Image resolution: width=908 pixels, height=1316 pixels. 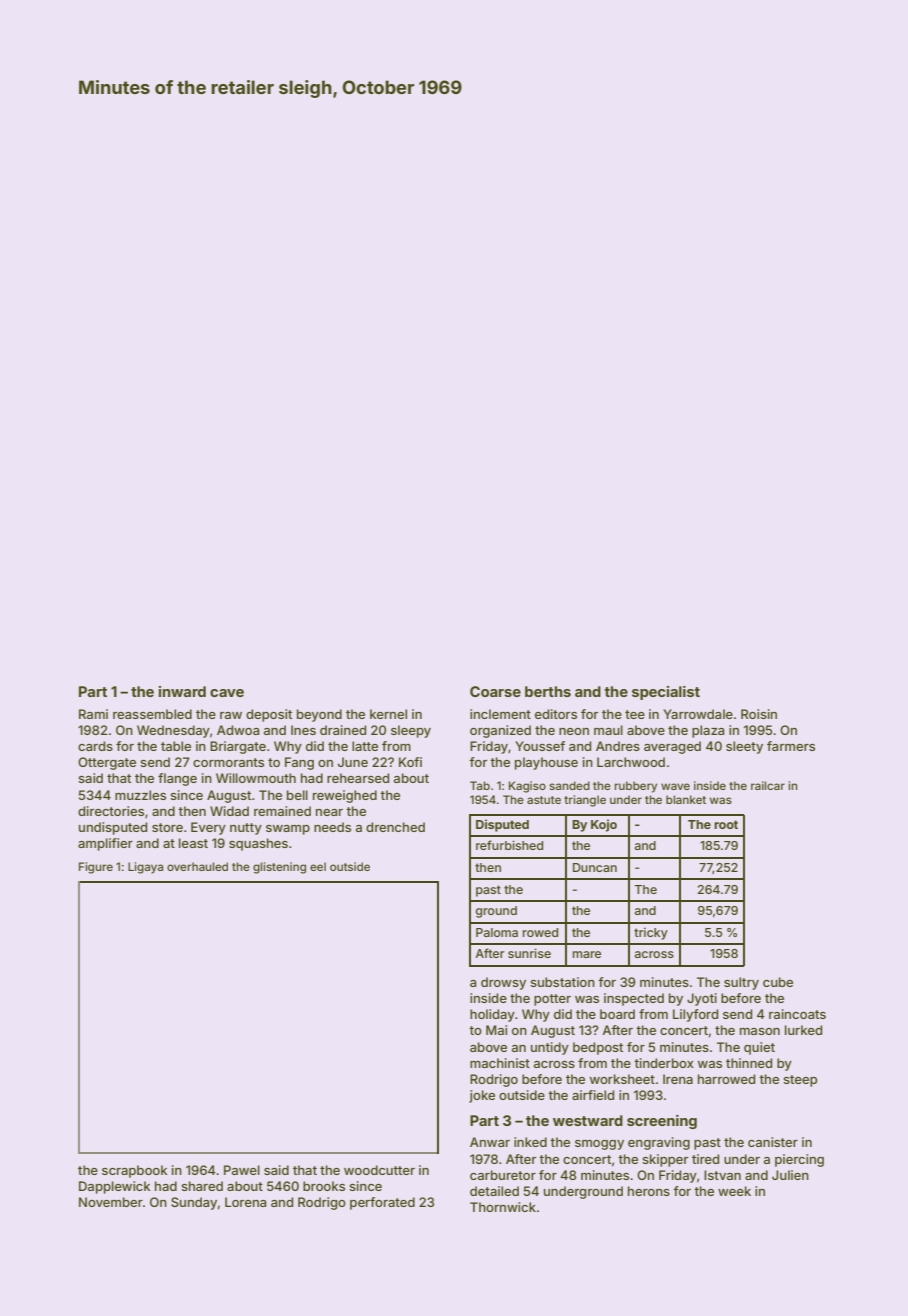 I want to click on averaged, so click(x=672, y=747).
